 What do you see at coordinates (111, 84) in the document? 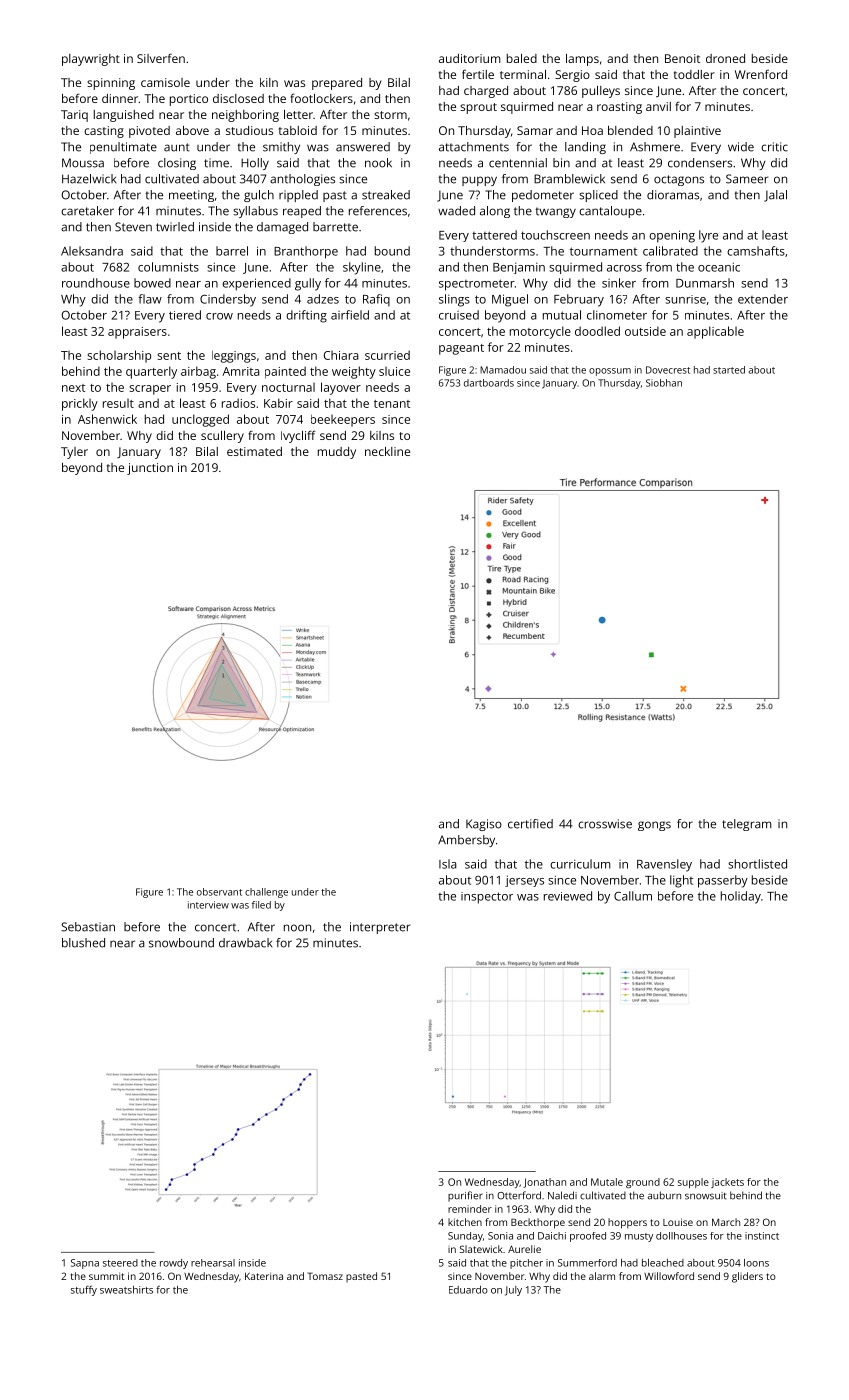
I see `spinning` at bounding box center [111, 84].
